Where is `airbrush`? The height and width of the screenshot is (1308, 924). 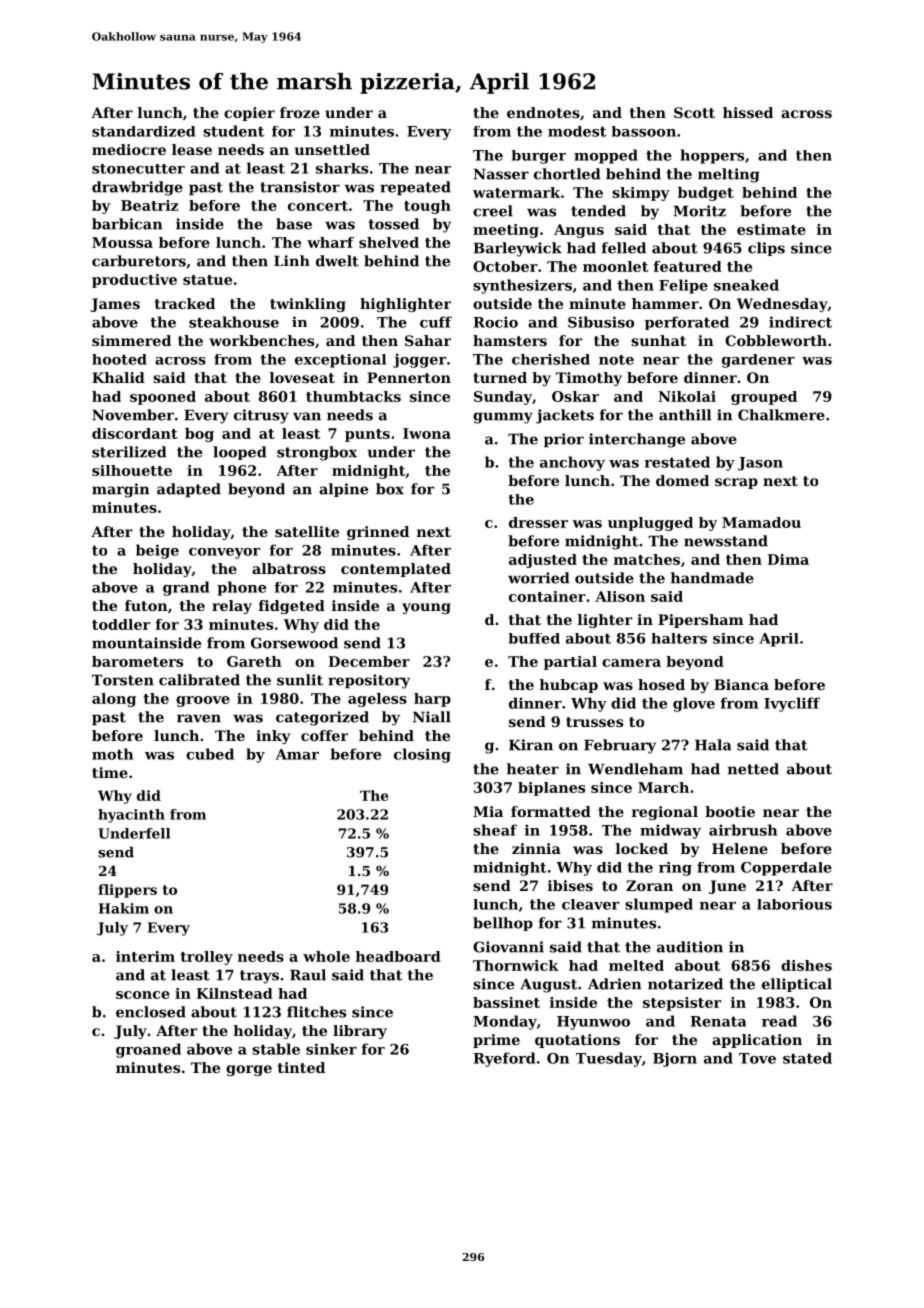 airbrush is located at coordinates (743, 830).
